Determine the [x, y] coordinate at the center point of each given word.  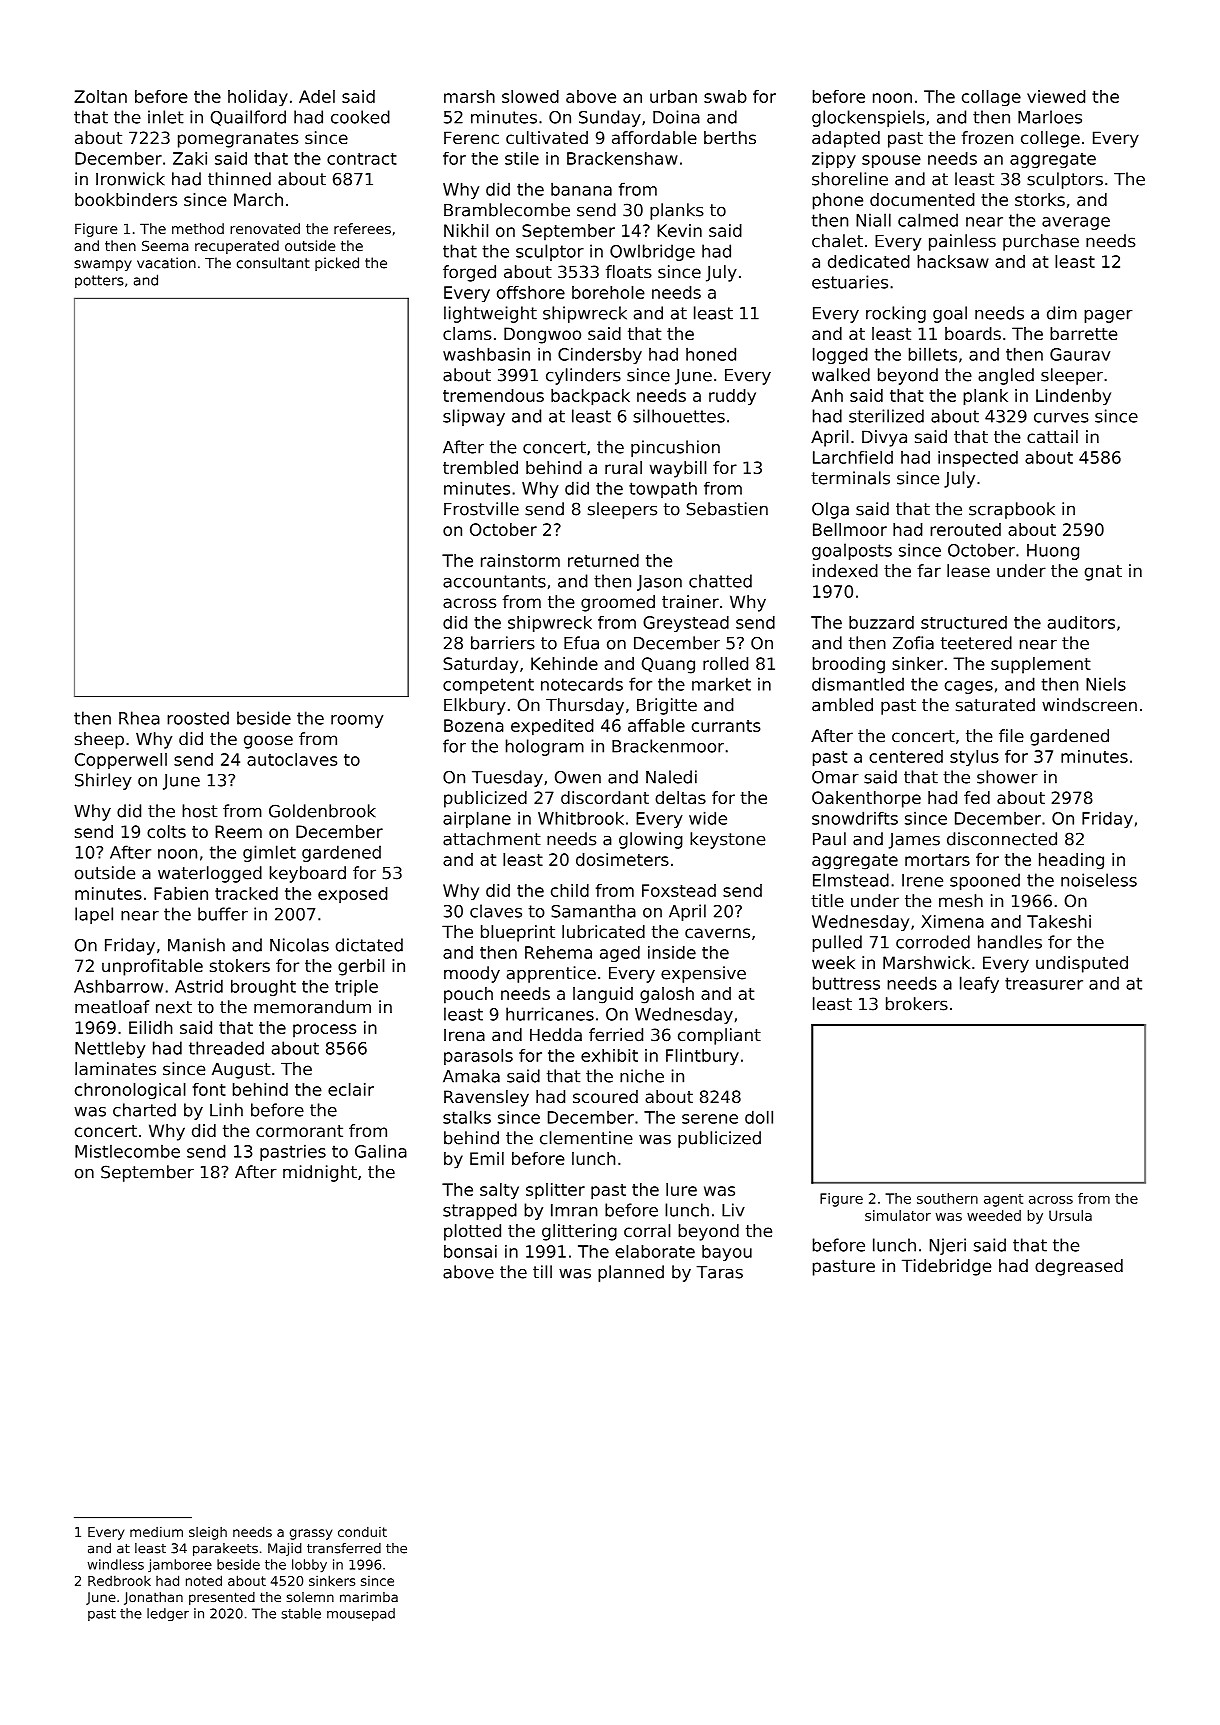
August [241, 1070]
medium [156, 1532]
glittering [579, 1232]
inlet [166, 117]
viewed [1056, 96]
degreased [1079, 1267]
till [542, 1272]
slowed [530, 96]
